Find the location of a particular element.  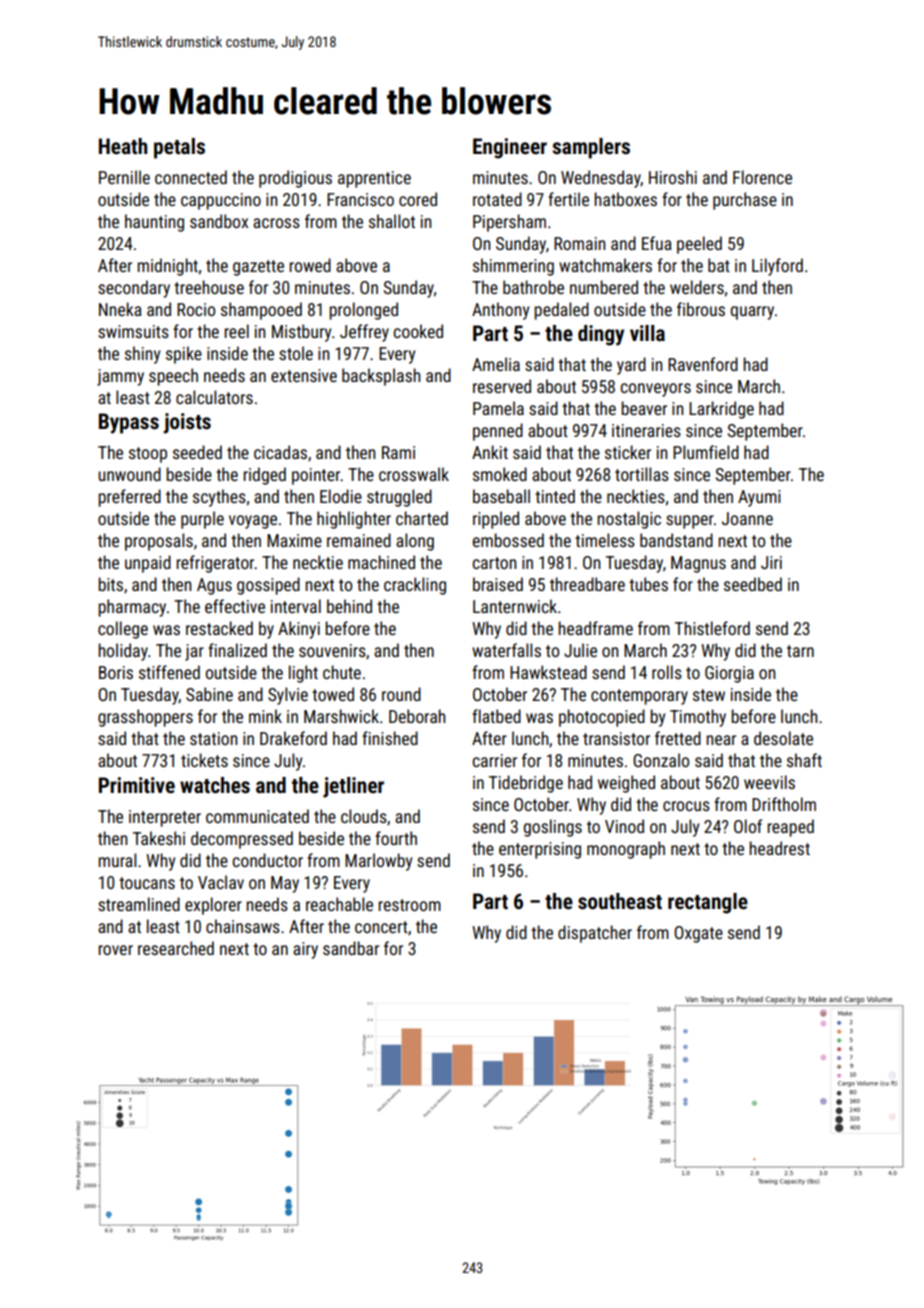

tortillas is located at coordinates (642, 474).
